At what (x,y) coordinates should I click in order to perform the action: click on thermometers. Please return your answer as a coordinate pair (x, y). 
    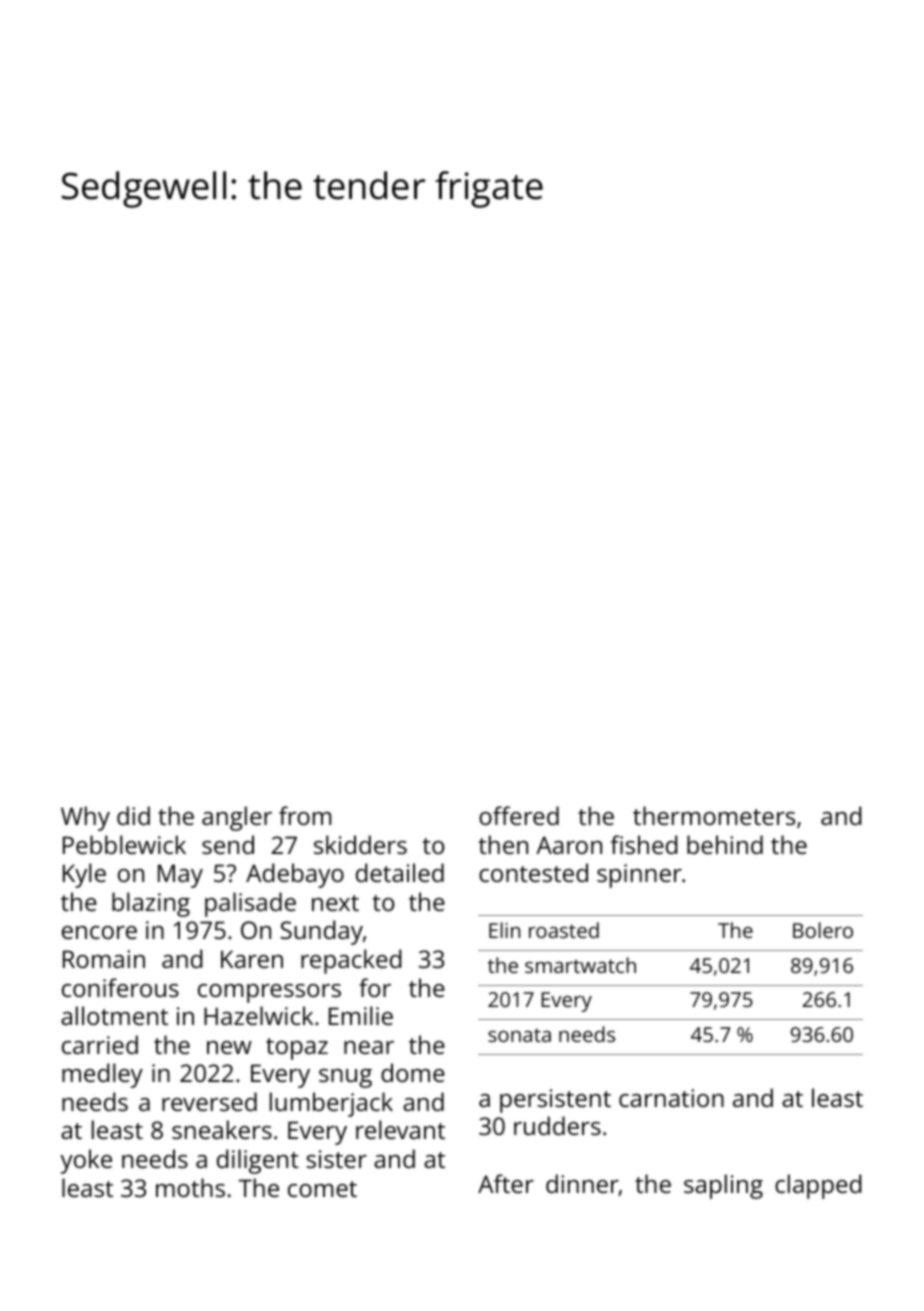
    Looking at the image, I should click on (714, 815).
